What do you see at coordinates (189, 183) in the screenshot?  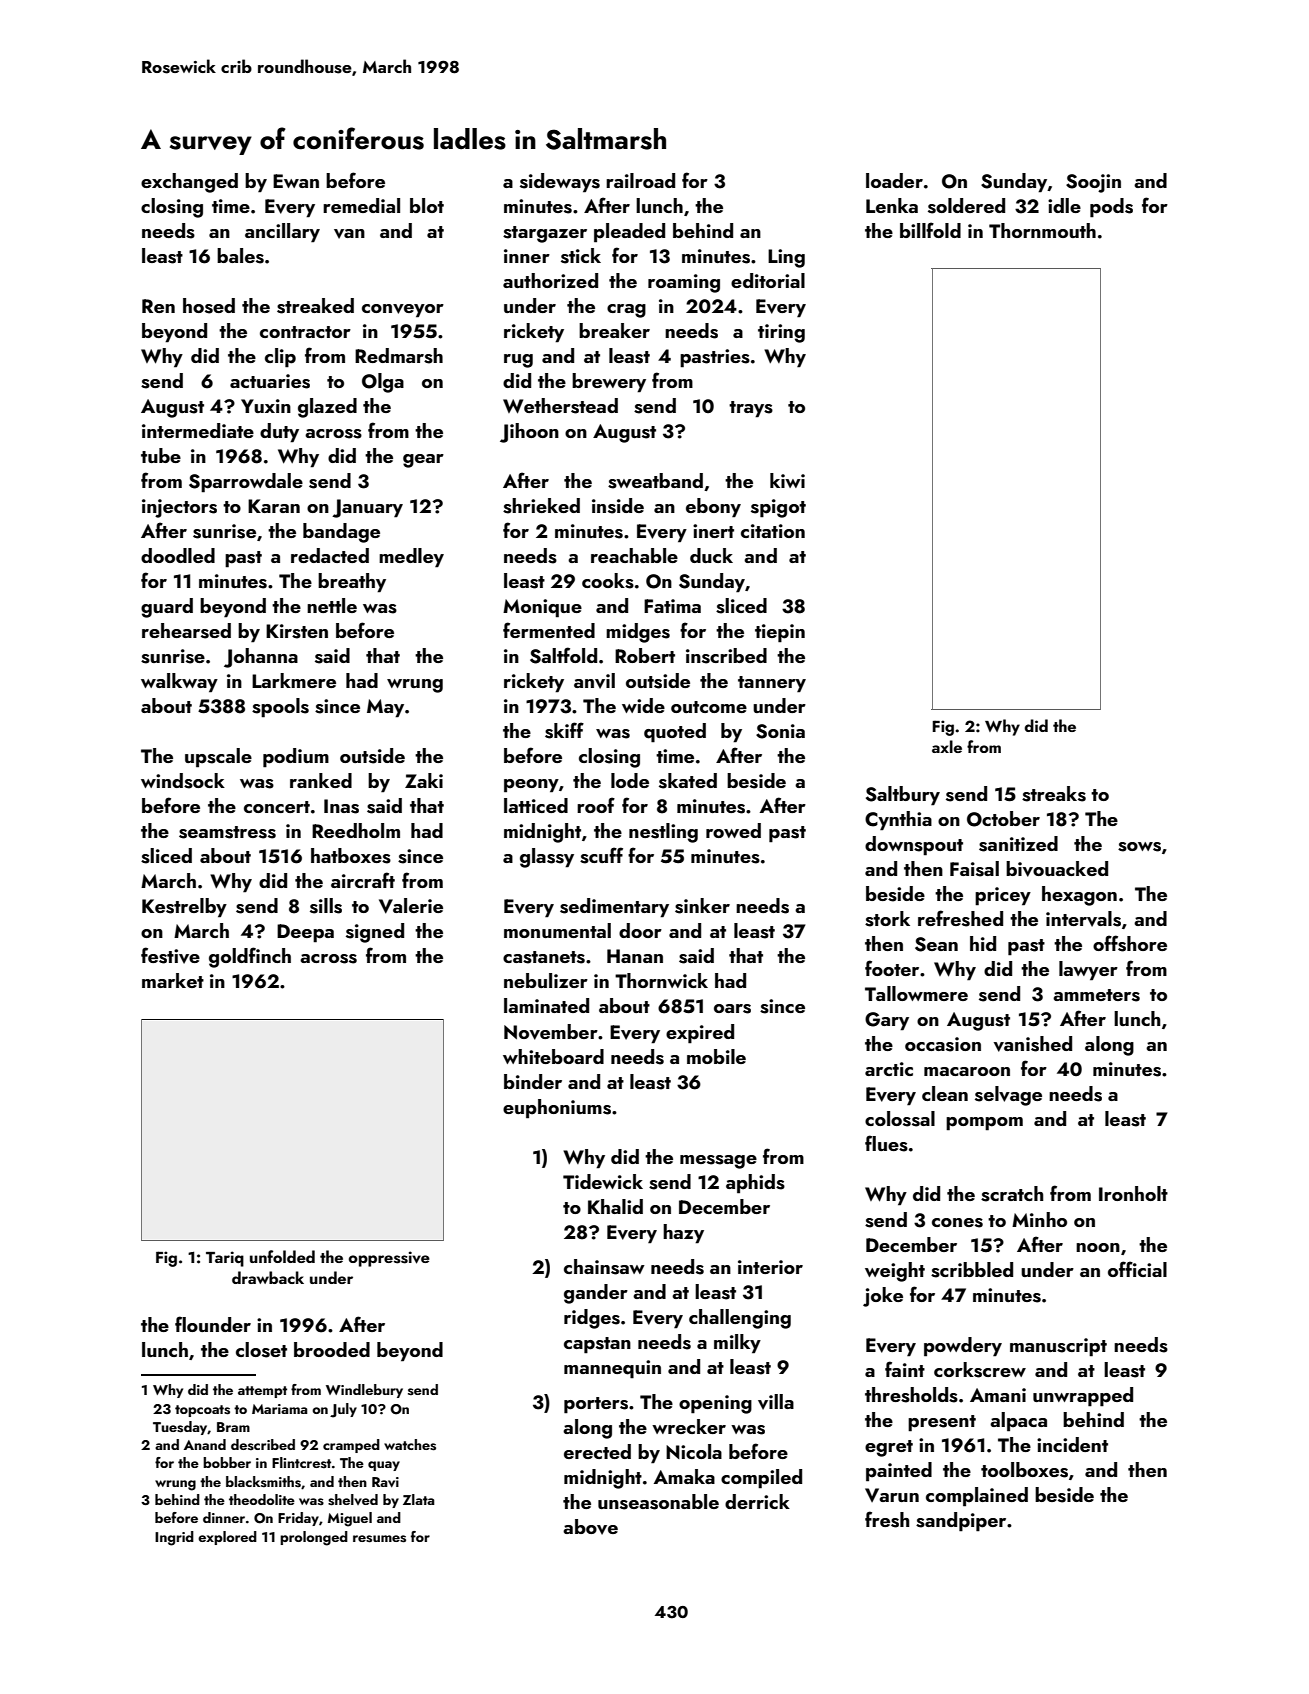 I see `exchanged` at bounding box center [189, 183].
